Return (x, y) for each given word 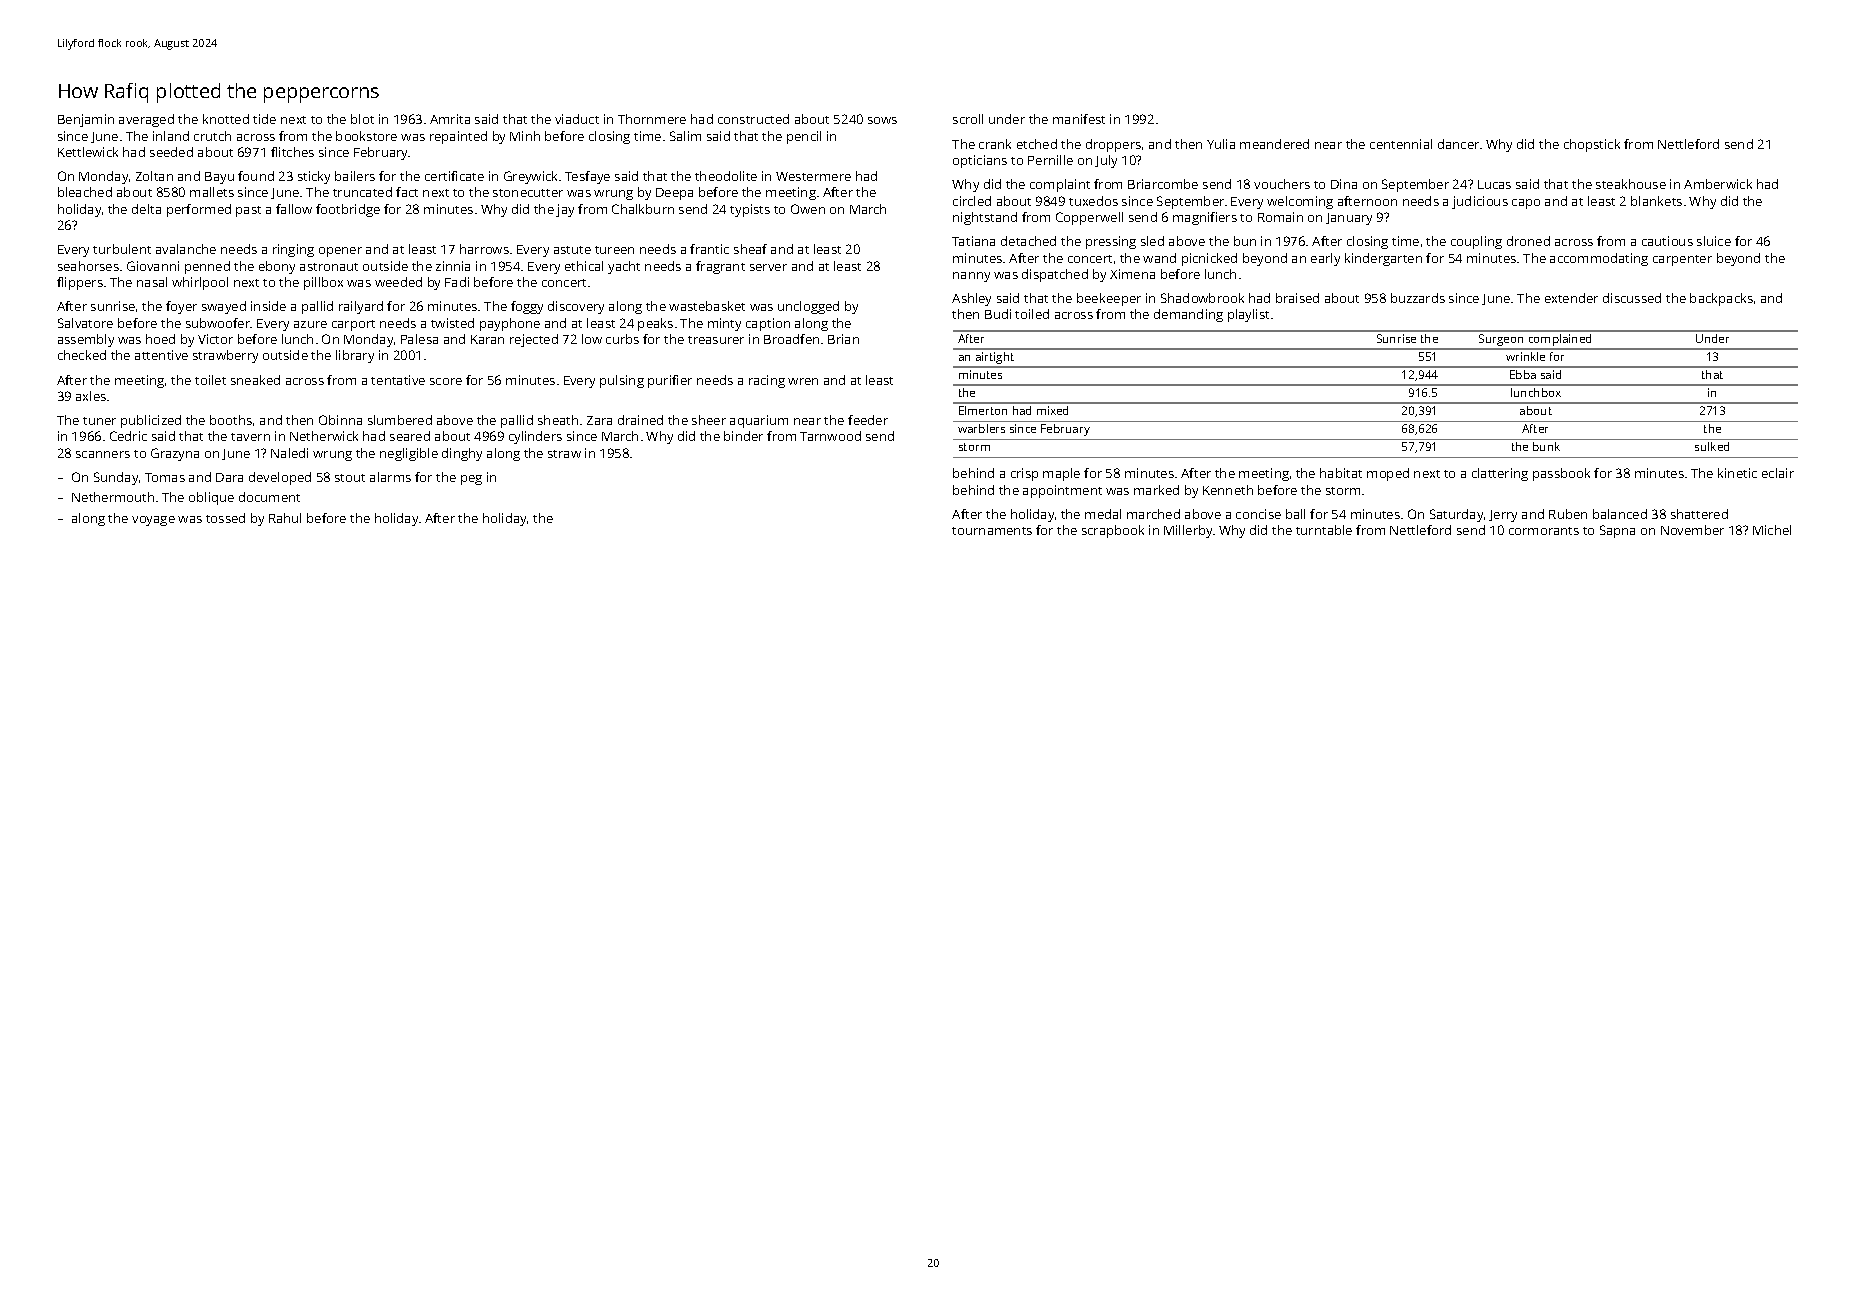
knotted (226, 119)
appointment (1062, 491)
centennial (1401, 144)
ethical (584, 266)
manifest (1079, 119)
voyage (153, 521)
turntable (1324, 530)
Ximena (1132, 274)
